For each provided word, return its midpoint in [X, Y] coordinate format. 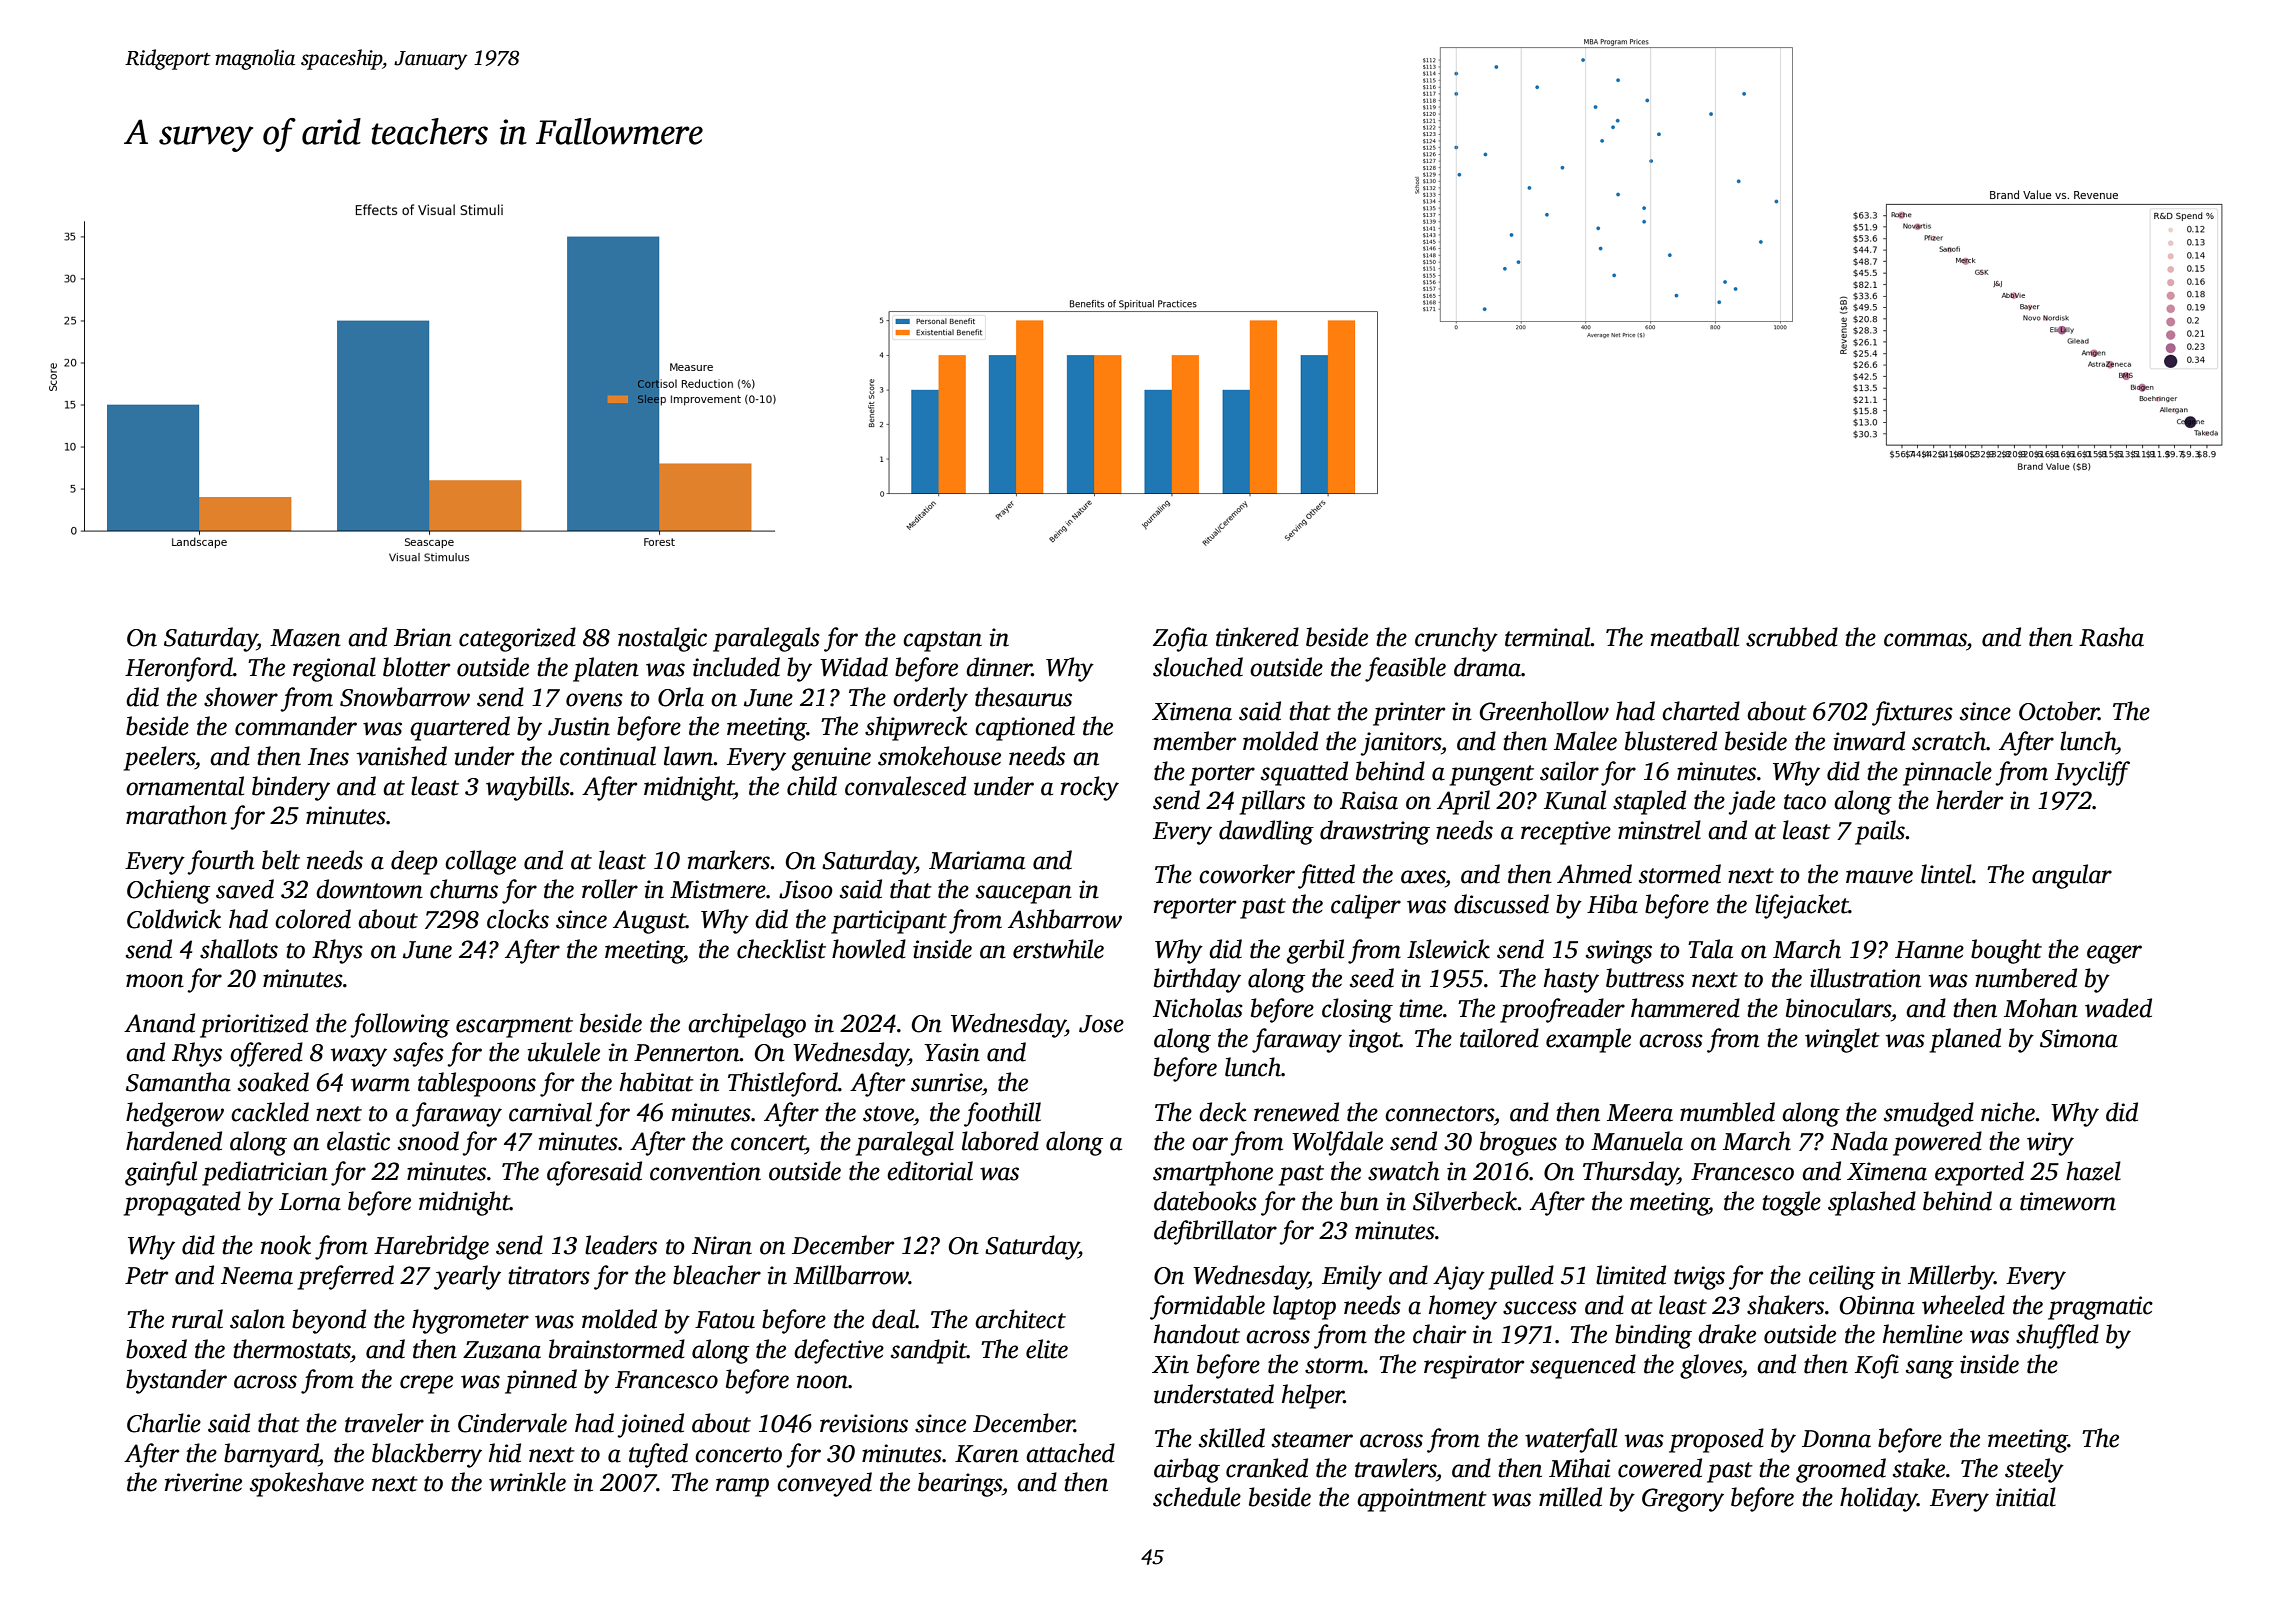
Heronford [179, 669]
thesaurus [1023, 697]
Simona [2079, 1038]
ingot [1374, 1041]
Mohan [2041, 1008]
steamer [1312, 1440]
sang [1930, 1369]
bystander [176, 1381]
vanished [401, 756]
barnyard [271, 1455]
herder [1969, 800]
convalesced [905, 786]
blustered [1671, 741]
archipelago [747, 1025]
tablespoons [477, 1084]
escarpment [514, 1027]
